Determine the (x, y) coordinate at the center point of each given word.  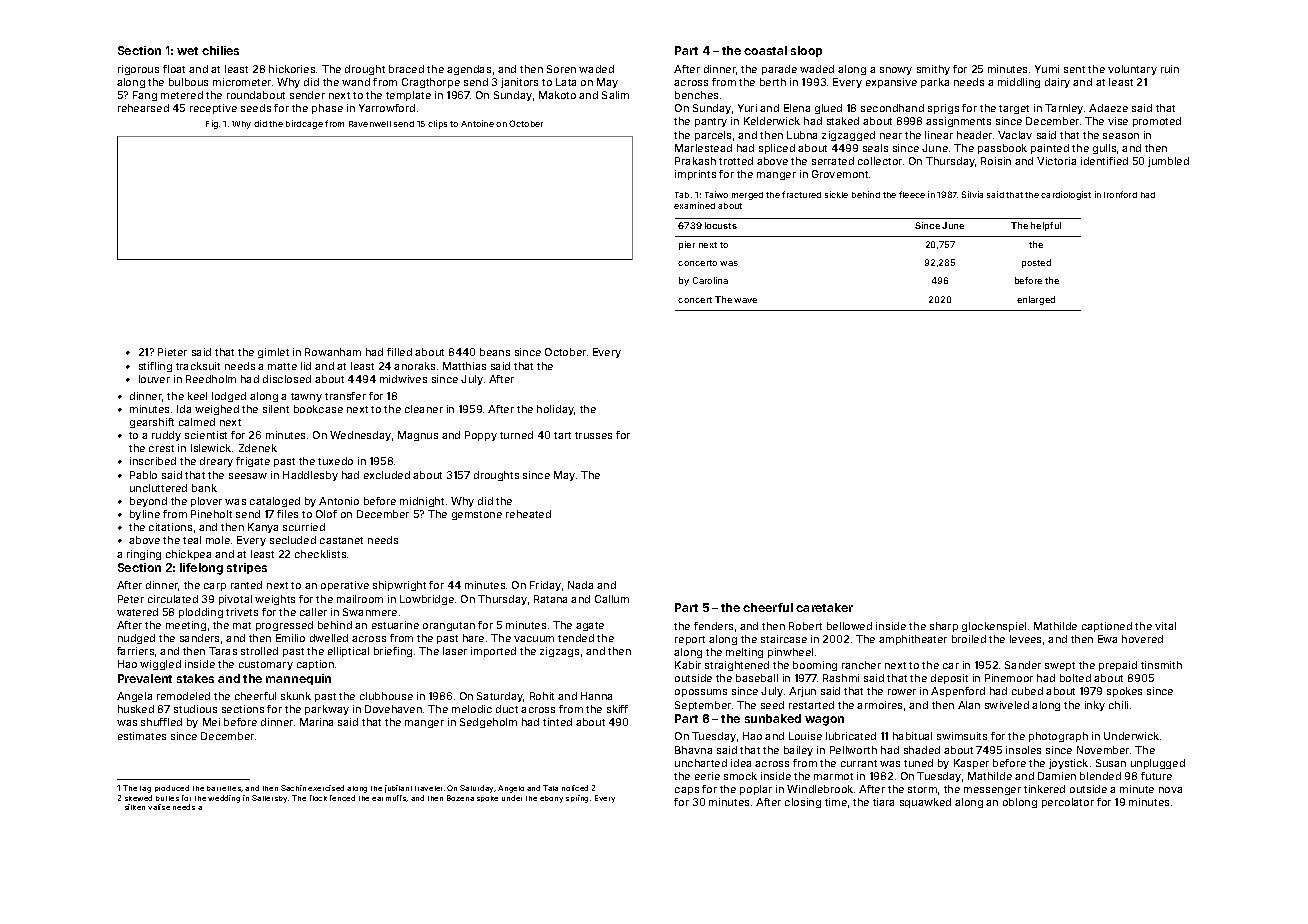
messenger (992, 791)
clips (437, 124)
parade (779, 70)
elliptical (348, 652)
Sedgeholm (488, 723)
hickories (292, 69)
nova (1170, 790)
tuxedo (335, 461)
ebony (551, 799)
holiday (555, 410)
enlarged (1036, 300)
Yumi (1047, 69)
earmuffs (389, 798)
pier (687, 245)
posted (1036, 263)
